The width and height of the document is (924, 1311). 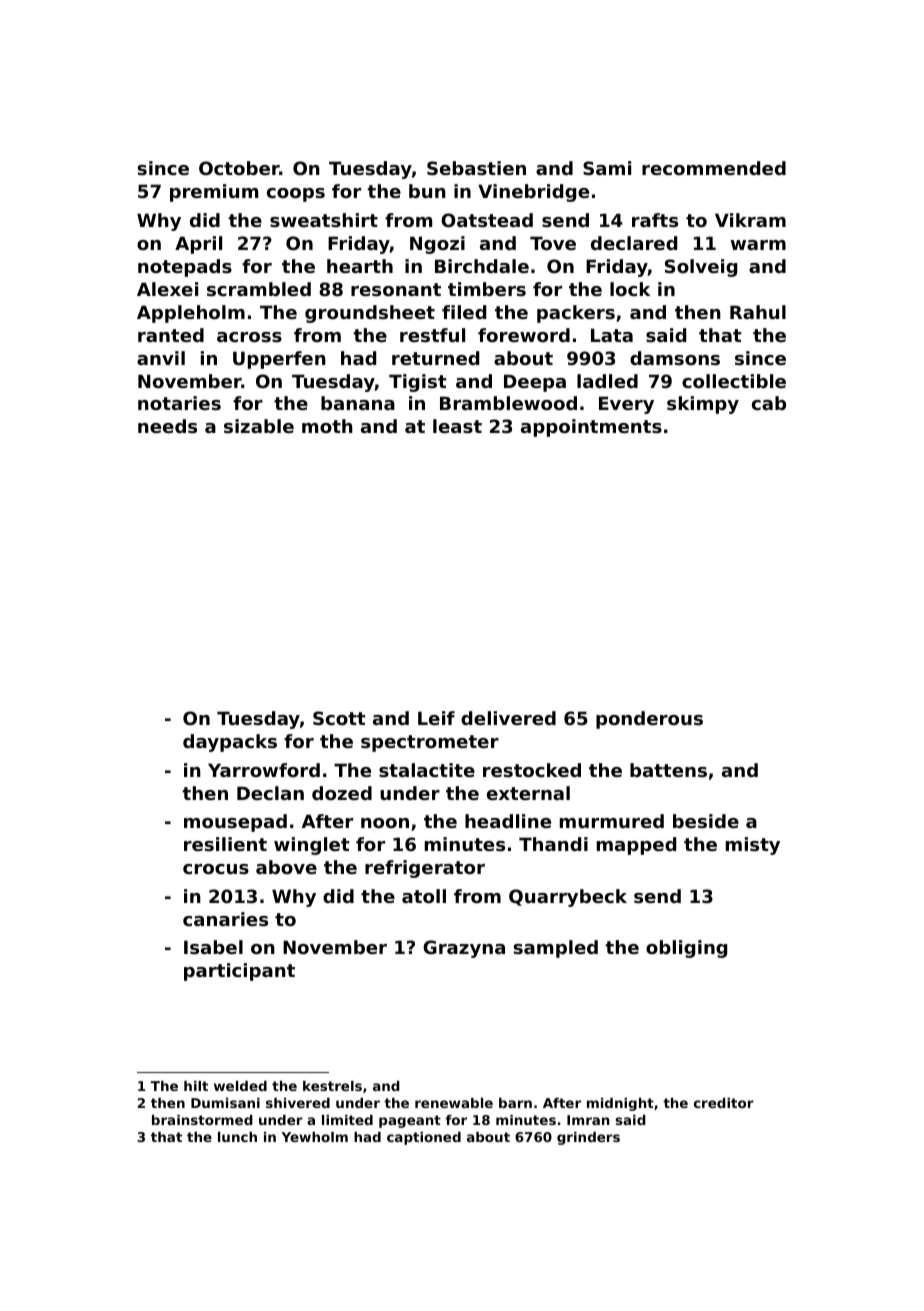 What do you see at coordinates (464, 312) in the document?
I see `filed` at bounding box center [464, 312].
